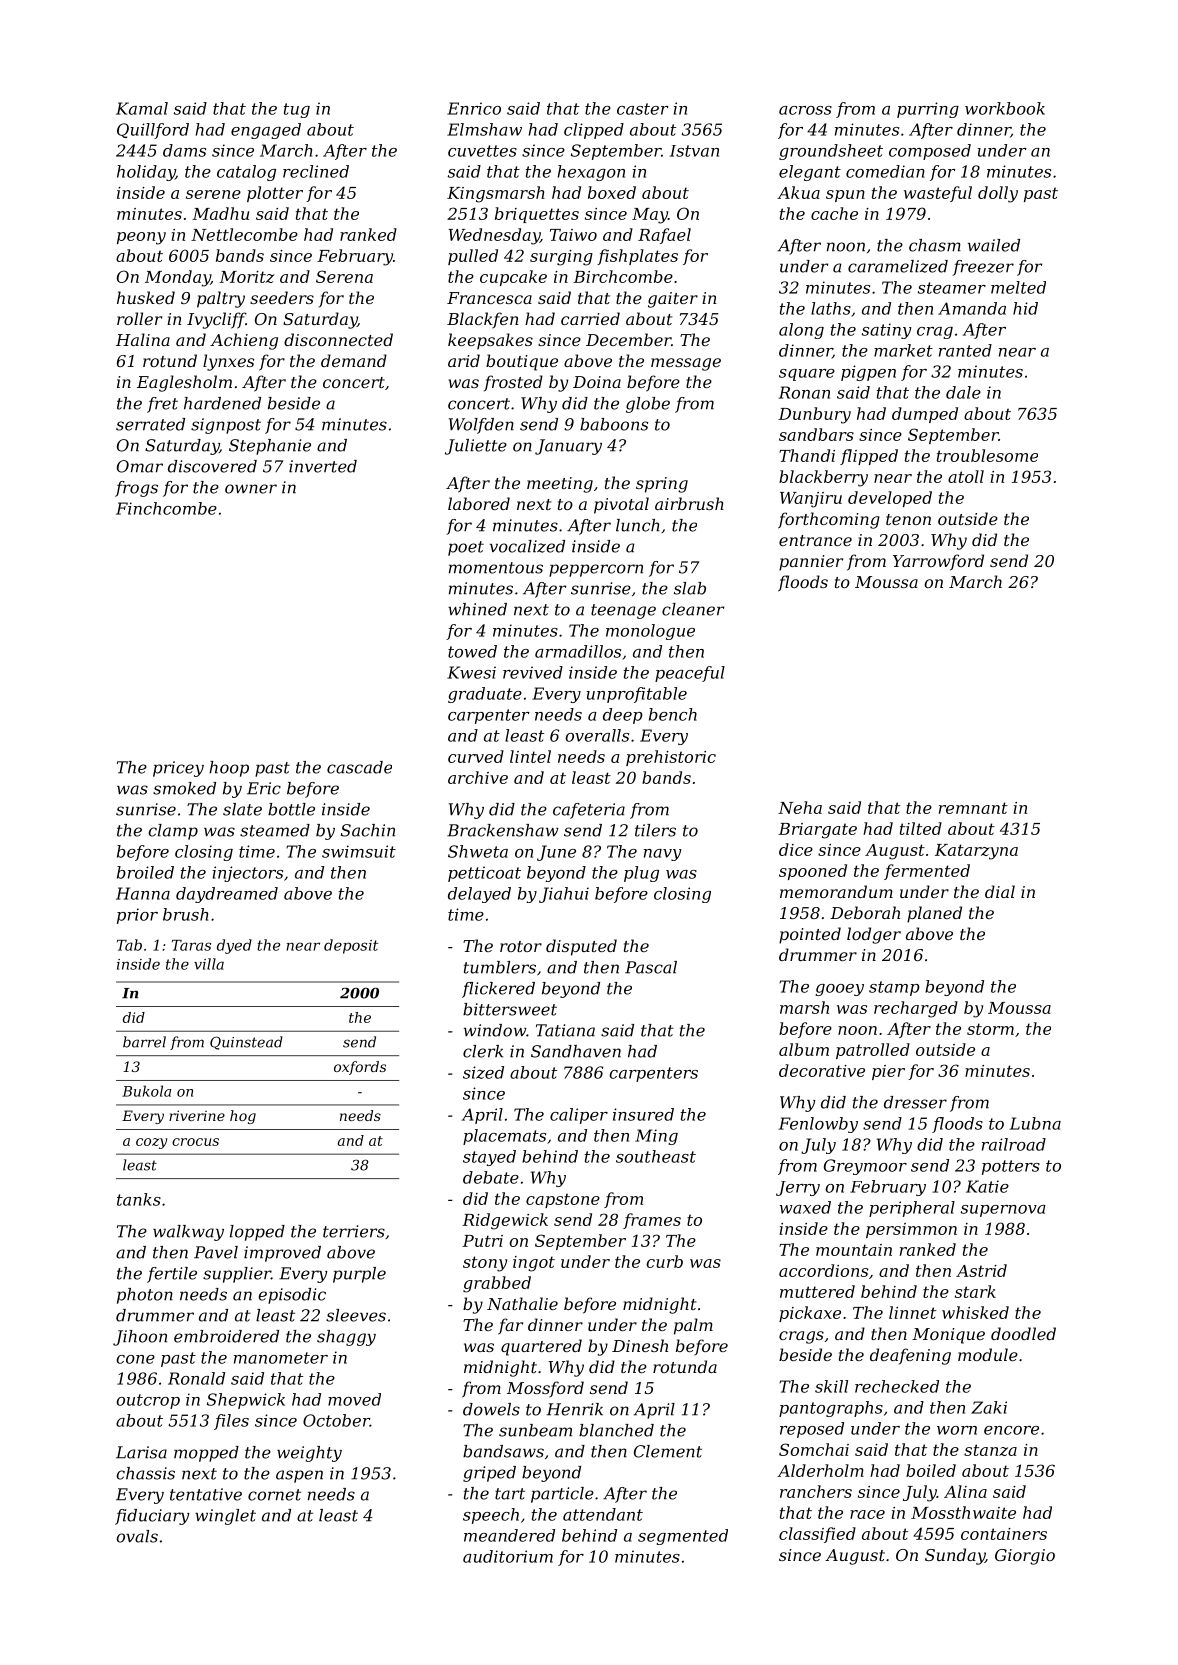 The height and width of the document is (1665, 1178). Describe the element at coordinates (246, 173) in the document. I see `catalog` at that location.
